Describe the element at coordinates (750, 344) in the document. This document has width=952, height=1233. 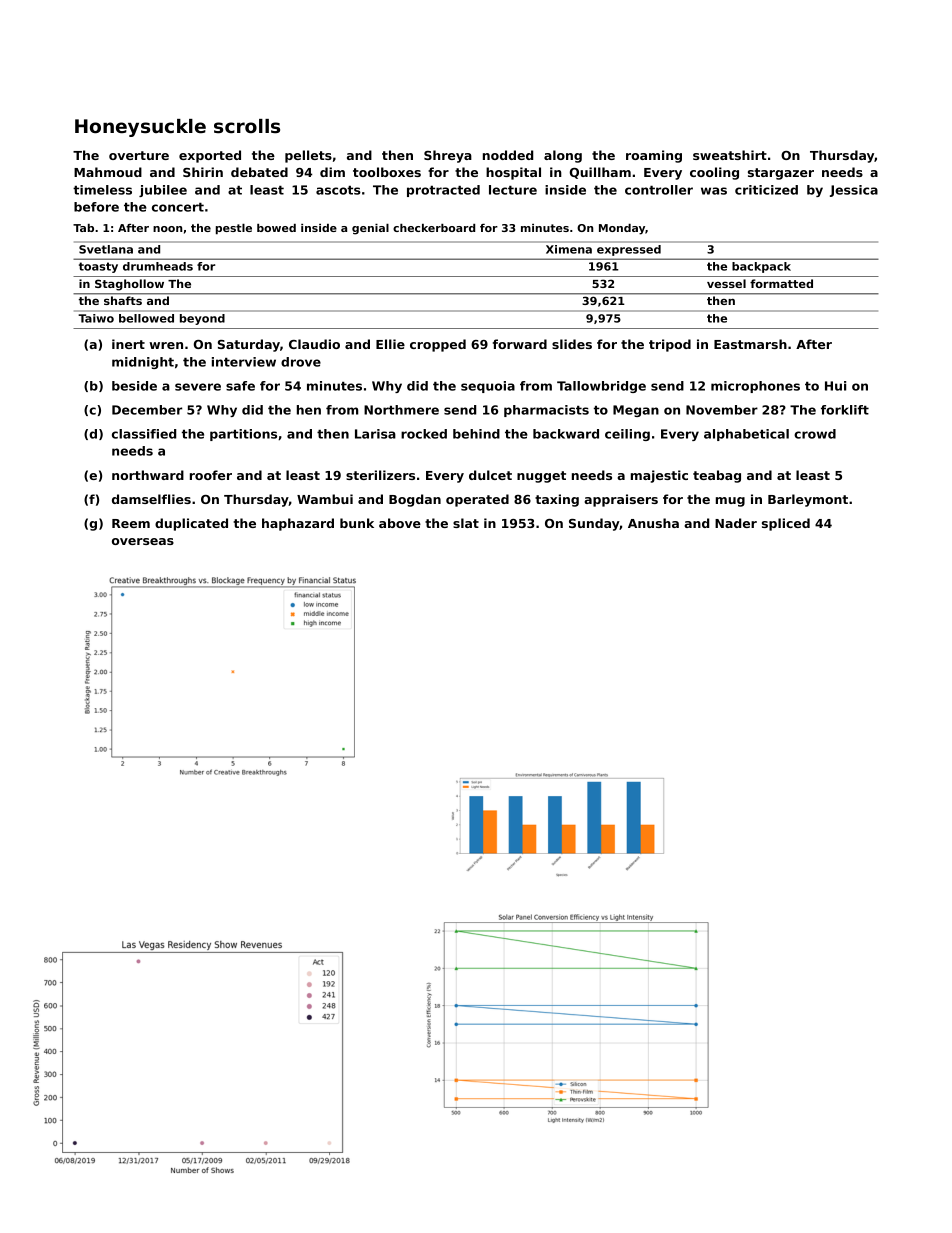
I see `Eastmarsh` at that location.
